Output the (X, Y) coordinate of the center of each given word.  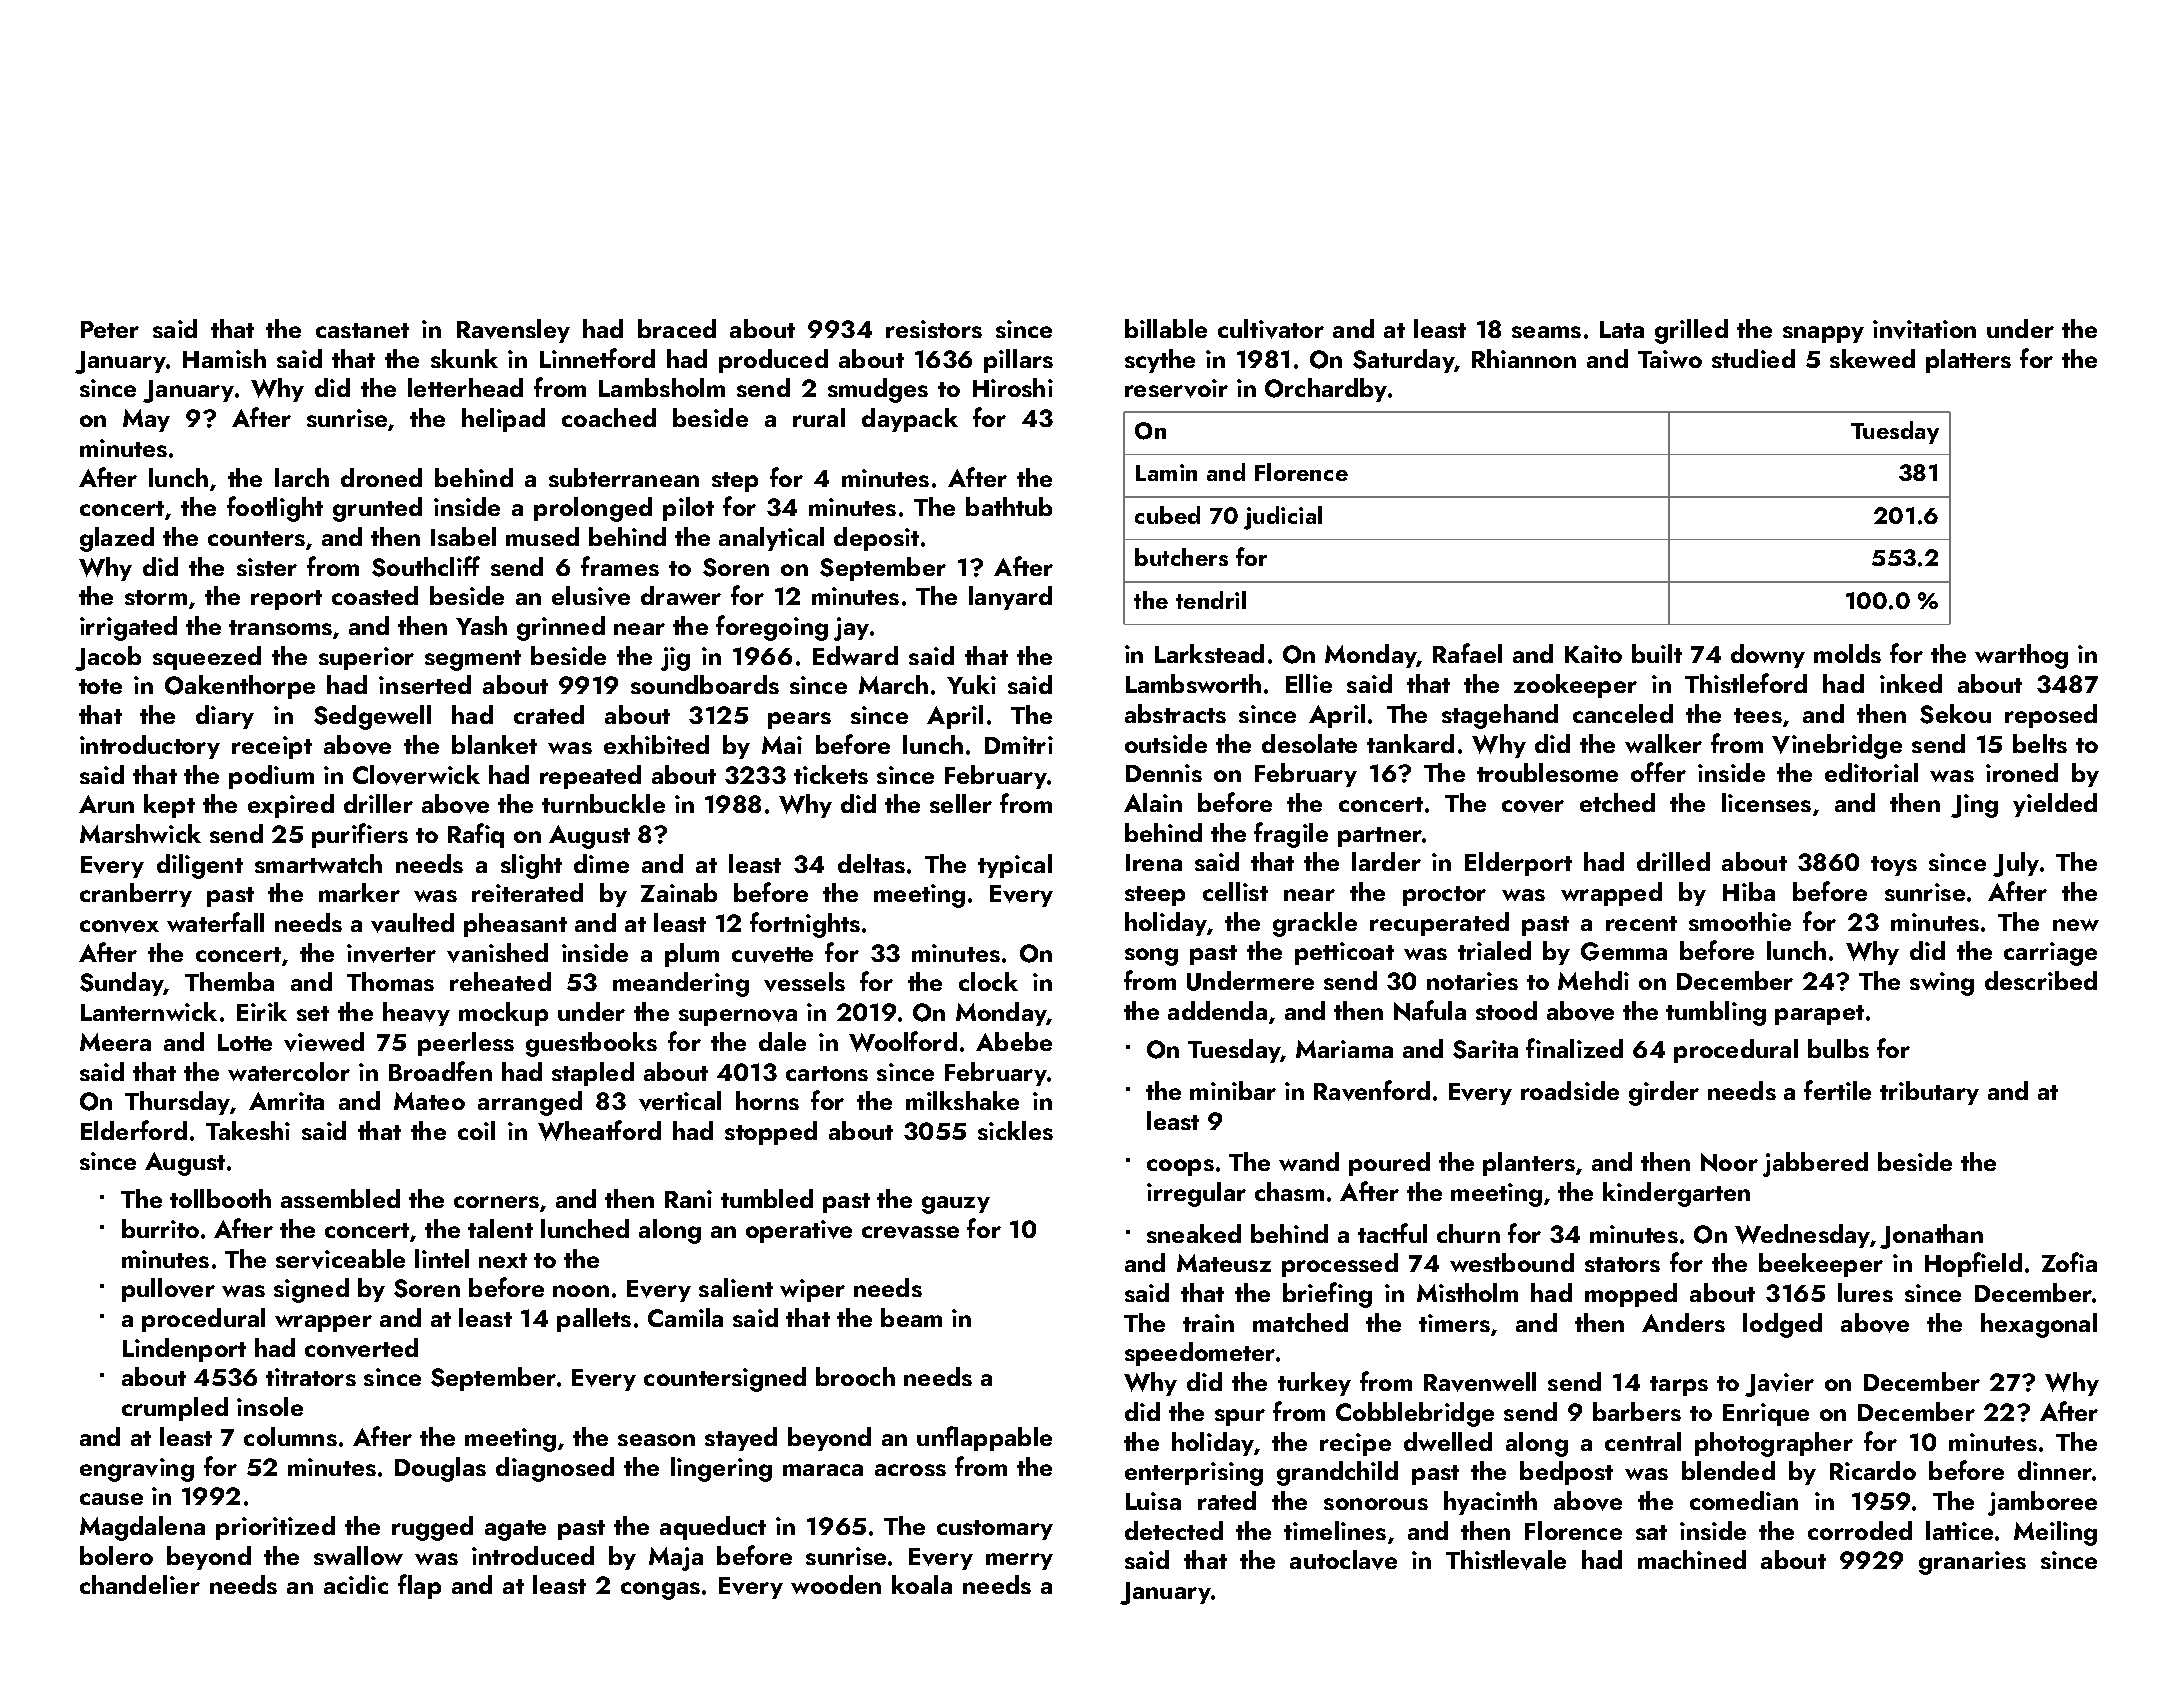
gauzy (956, 1205)
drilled (1673, 861)
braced (677, 328)
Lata (1622, 329)
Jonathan (1931, 1236)
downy (1768, 656)
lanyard (1010, 598)
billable (1166, 328)
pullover (168, 1290)
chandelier (140, 1584)
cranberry (136, 895)
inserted (425, 684)
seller (961, 803)
